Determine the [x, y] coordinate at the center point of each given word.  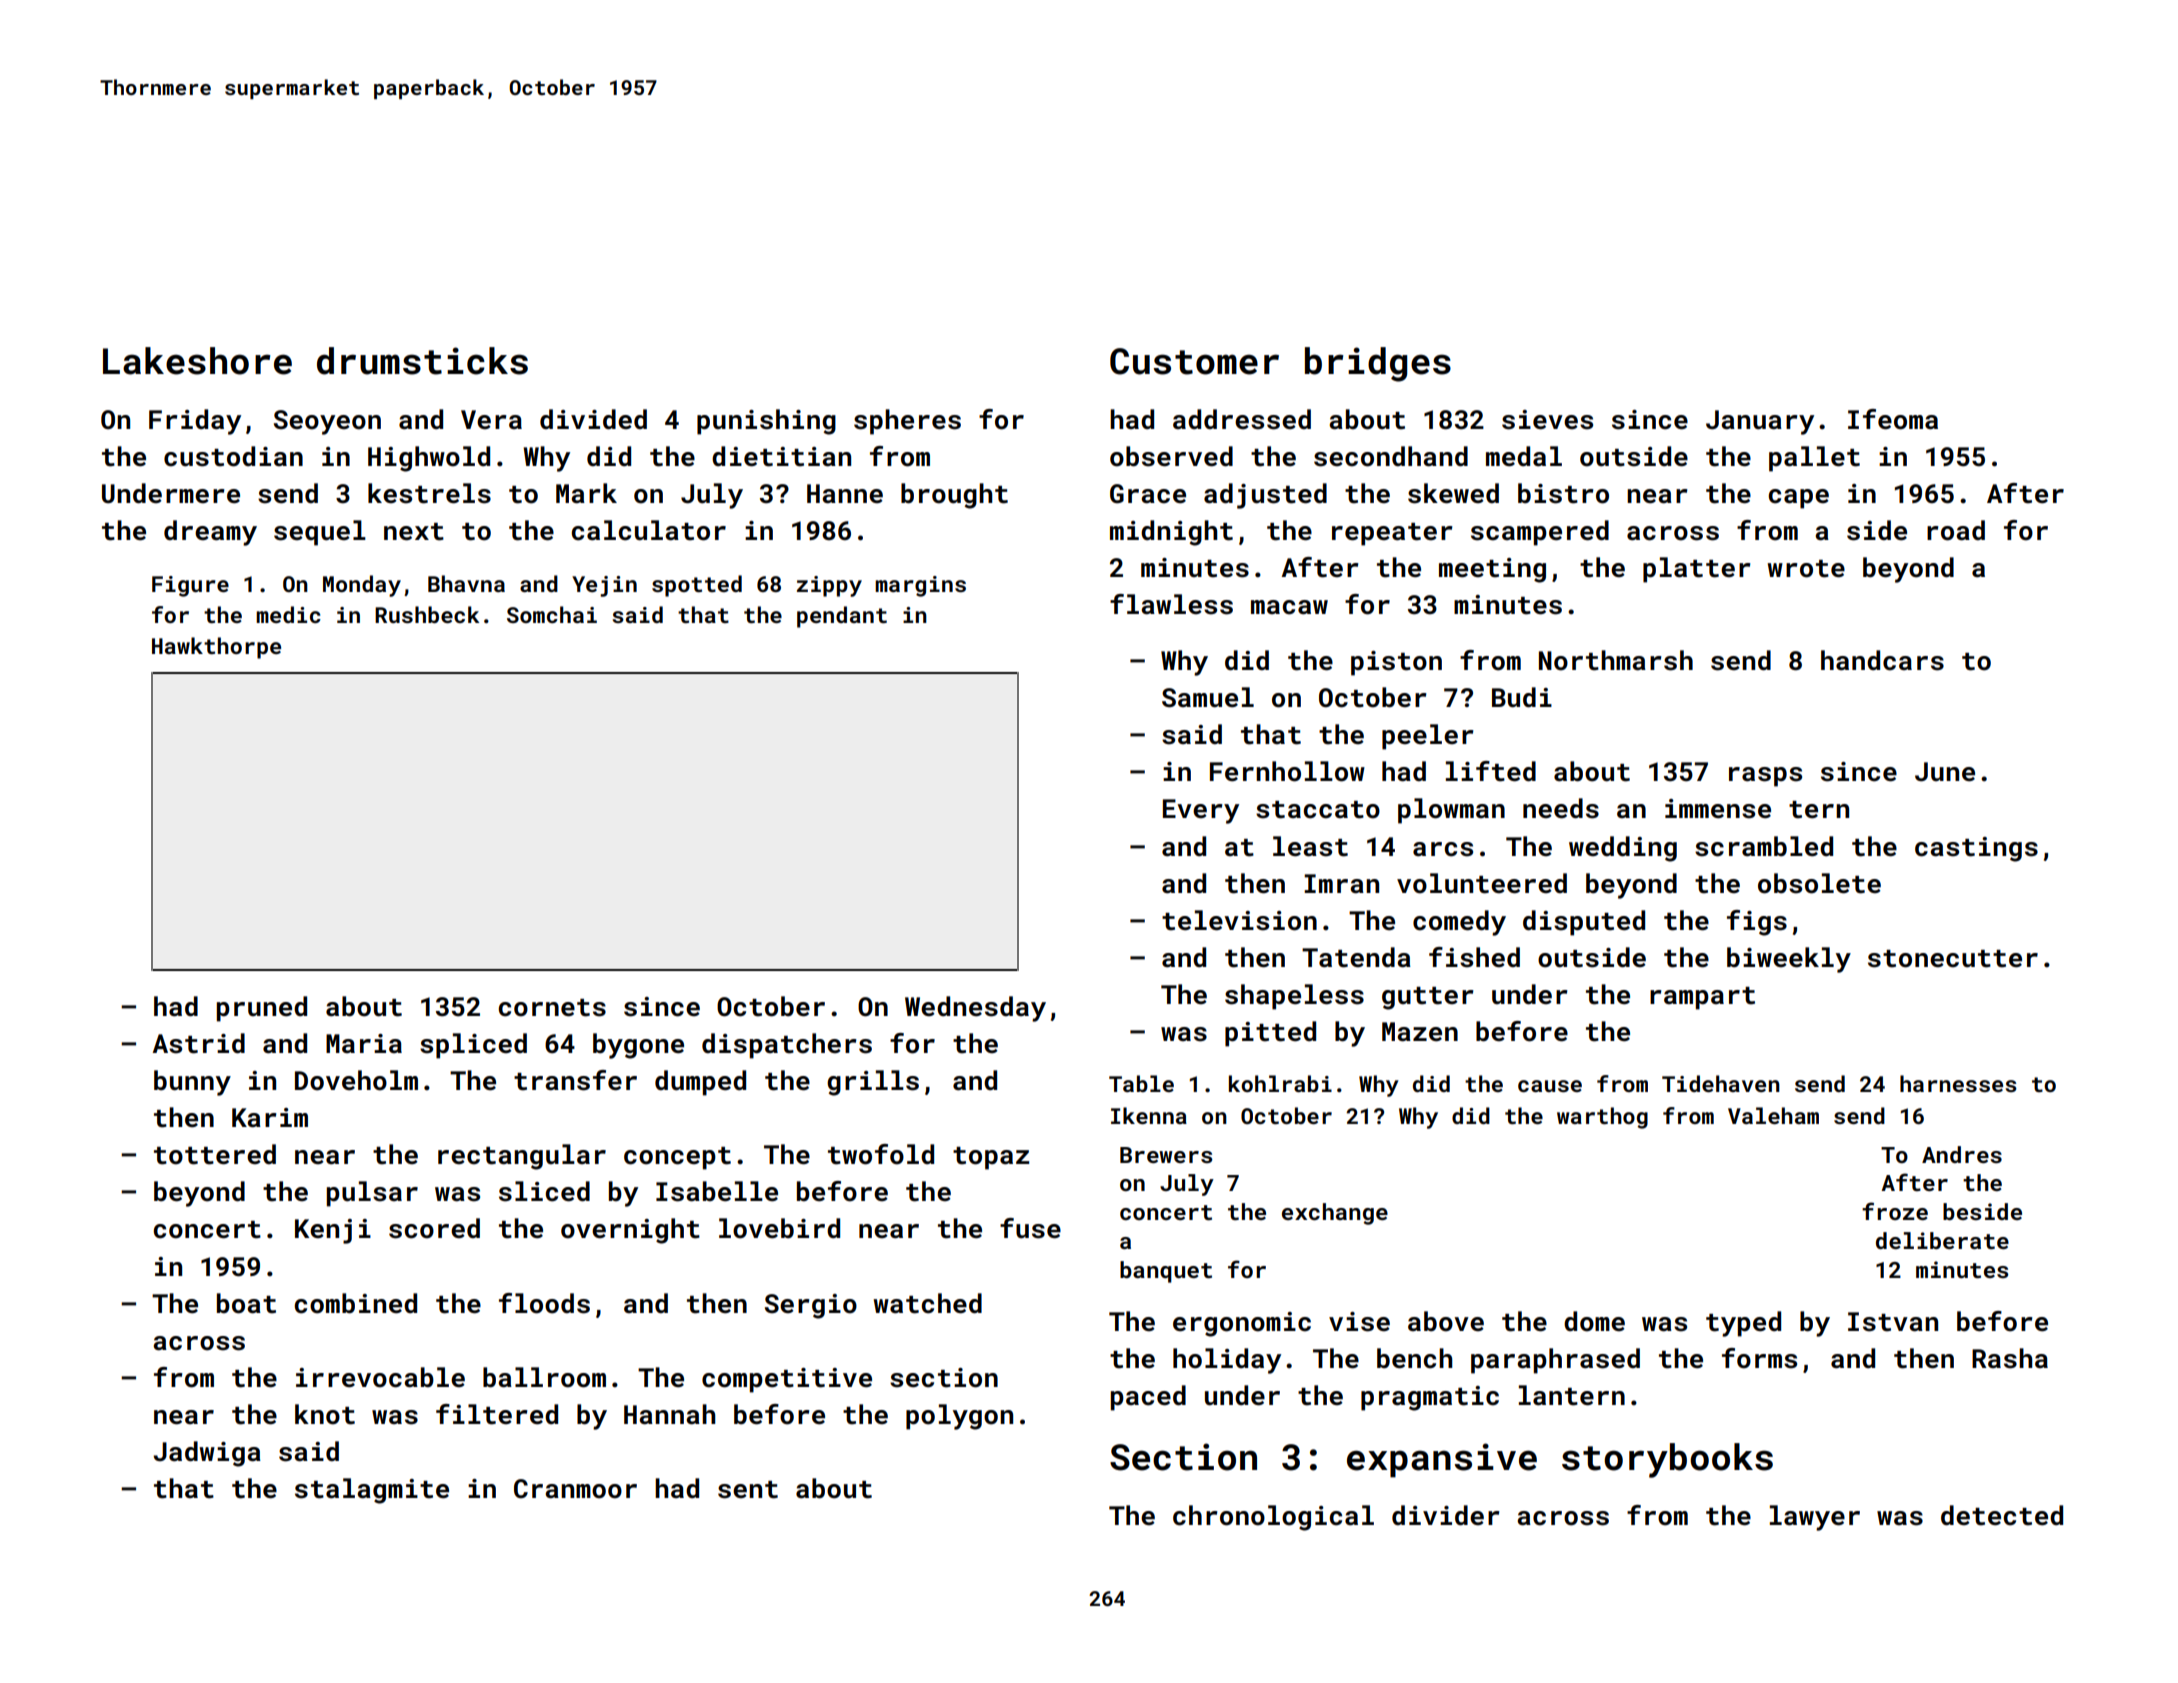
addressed [1242, 419]
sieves [1547, 420]
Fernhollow [1287, 771]
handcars [1882, 660]
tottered [215, 1154]
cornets [552, 1008]
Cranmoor [575, 1489]
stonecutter [1953, 959]
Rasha [2010, 1358]
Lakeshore [197, 361]
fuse [1030, 1228]
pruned [262, 1009]
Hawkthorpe [216, 648]
